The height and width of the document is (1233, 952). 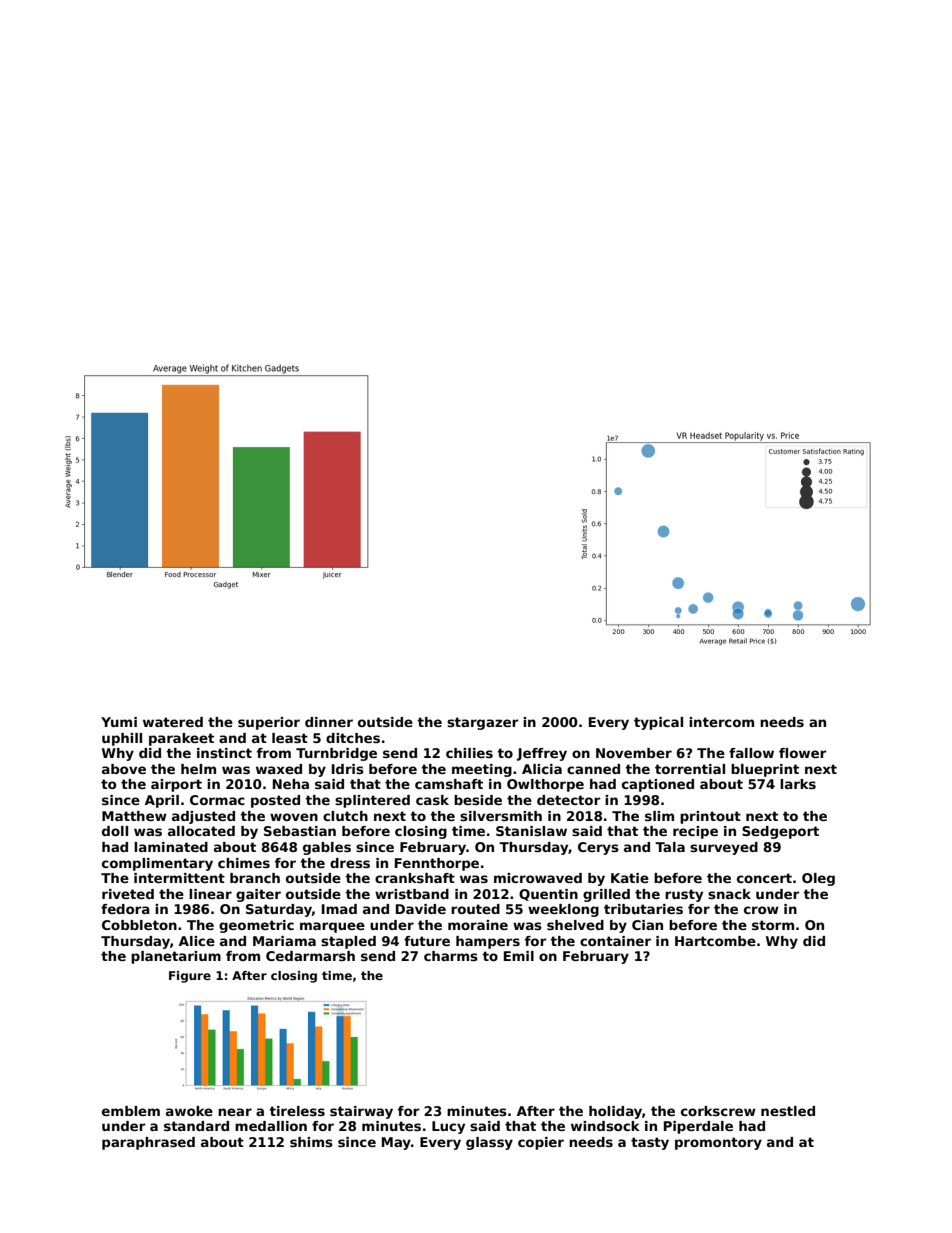 I want to click on nestled, so click(x=788, y=1111).
